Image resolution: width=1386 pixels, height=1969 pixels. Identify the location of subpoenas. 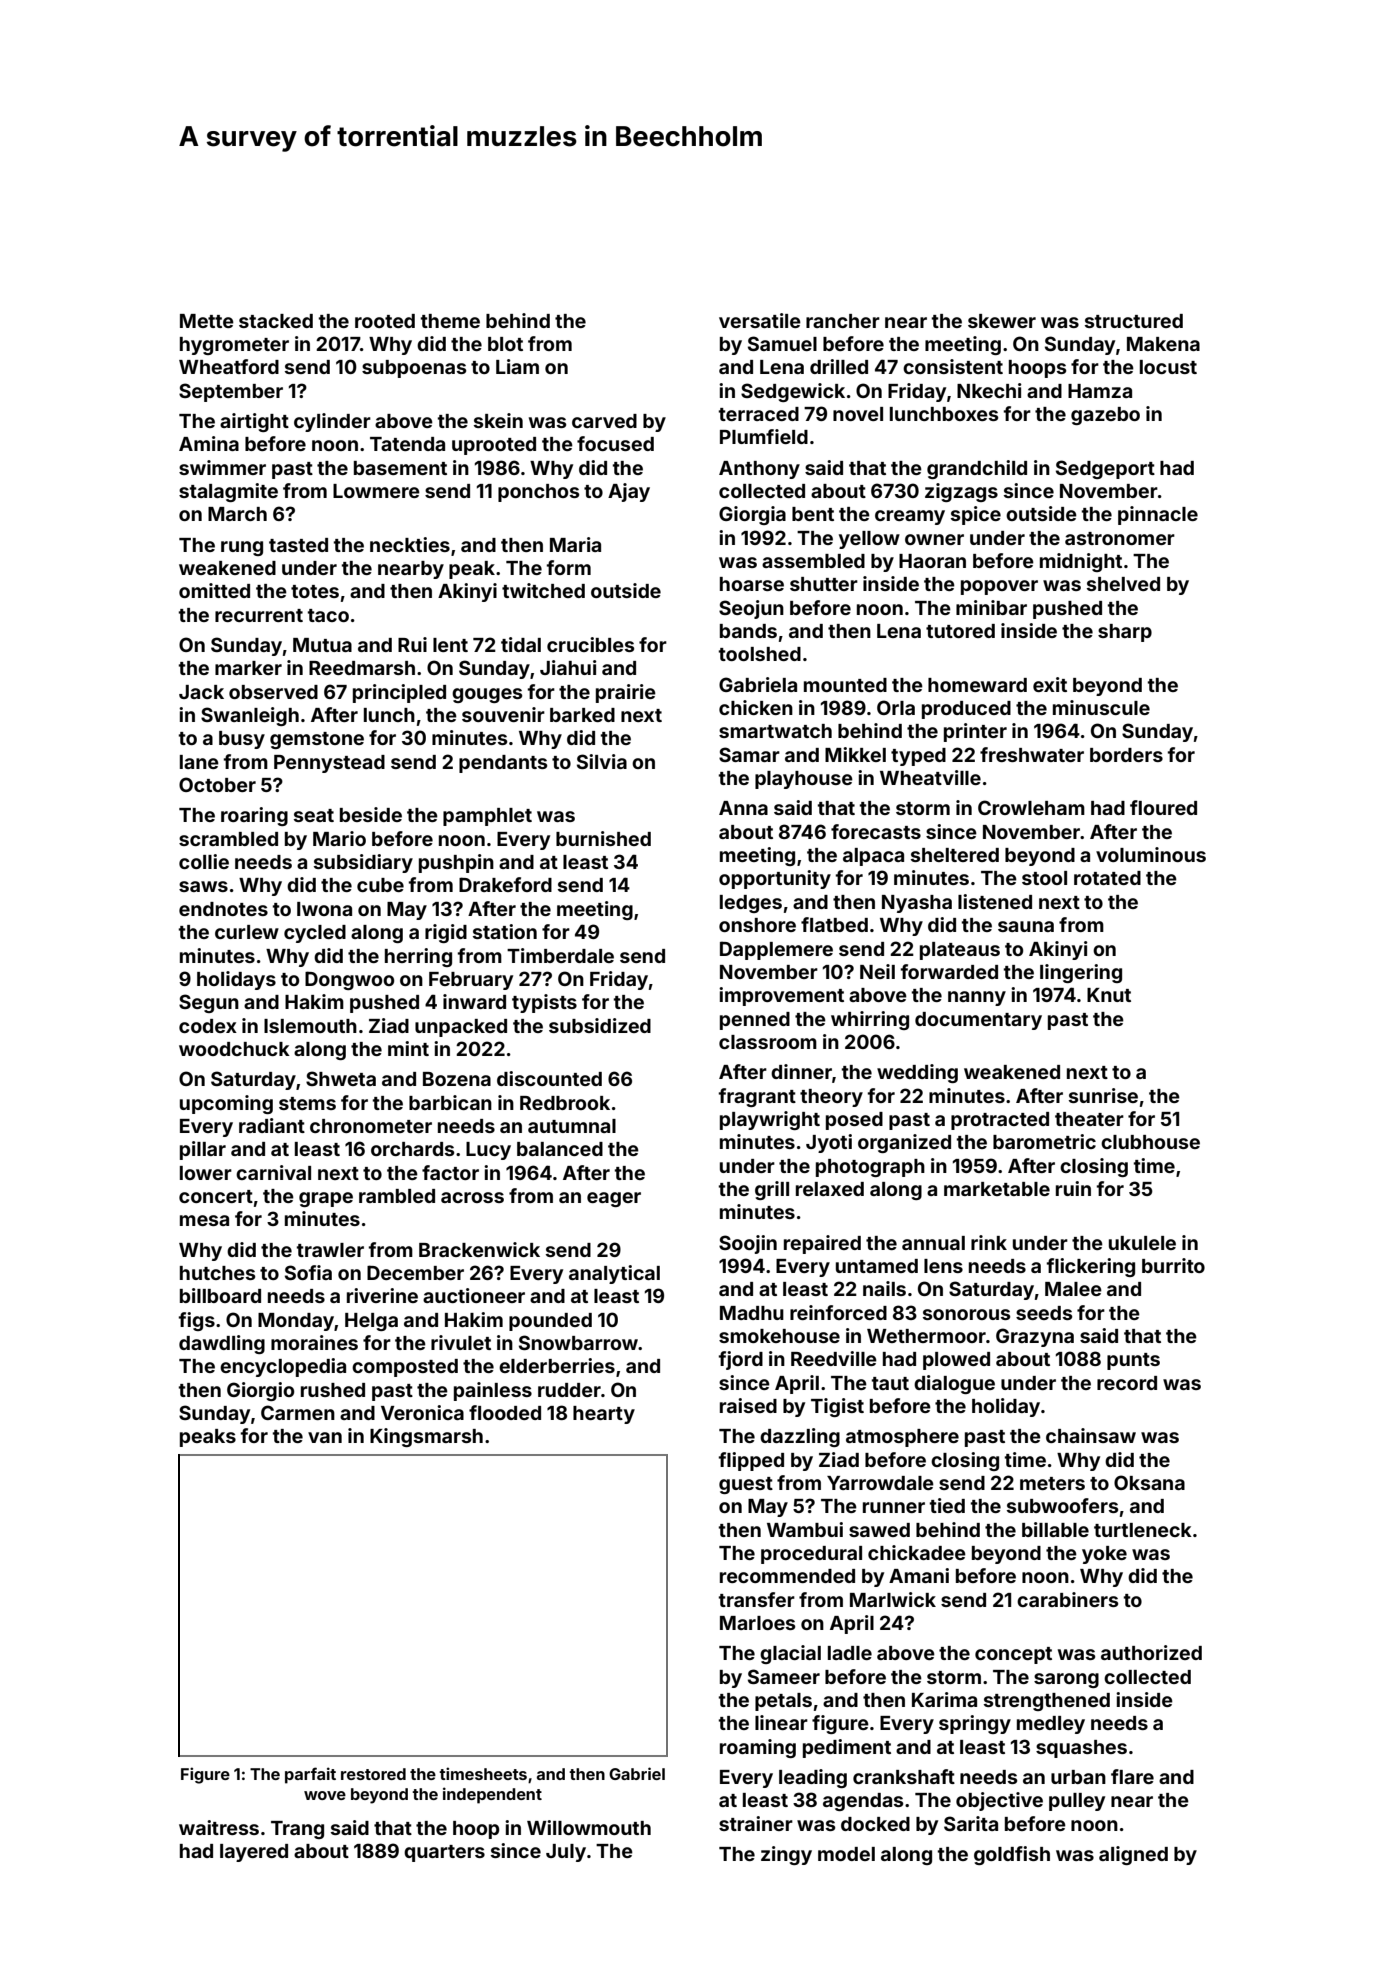
(414, 369).
